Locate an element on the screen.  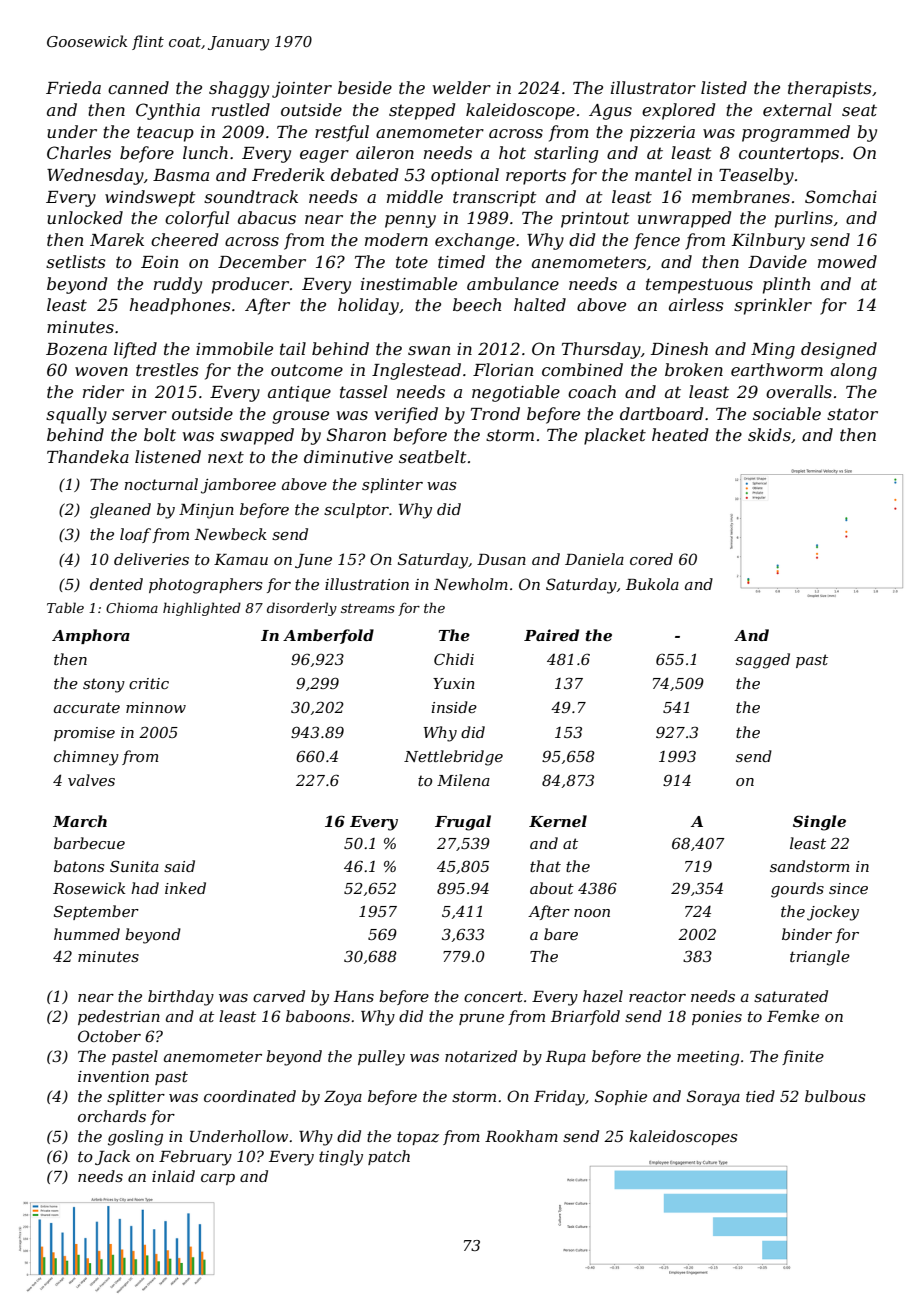
soundtrack is located at coordinates (251, 196).
